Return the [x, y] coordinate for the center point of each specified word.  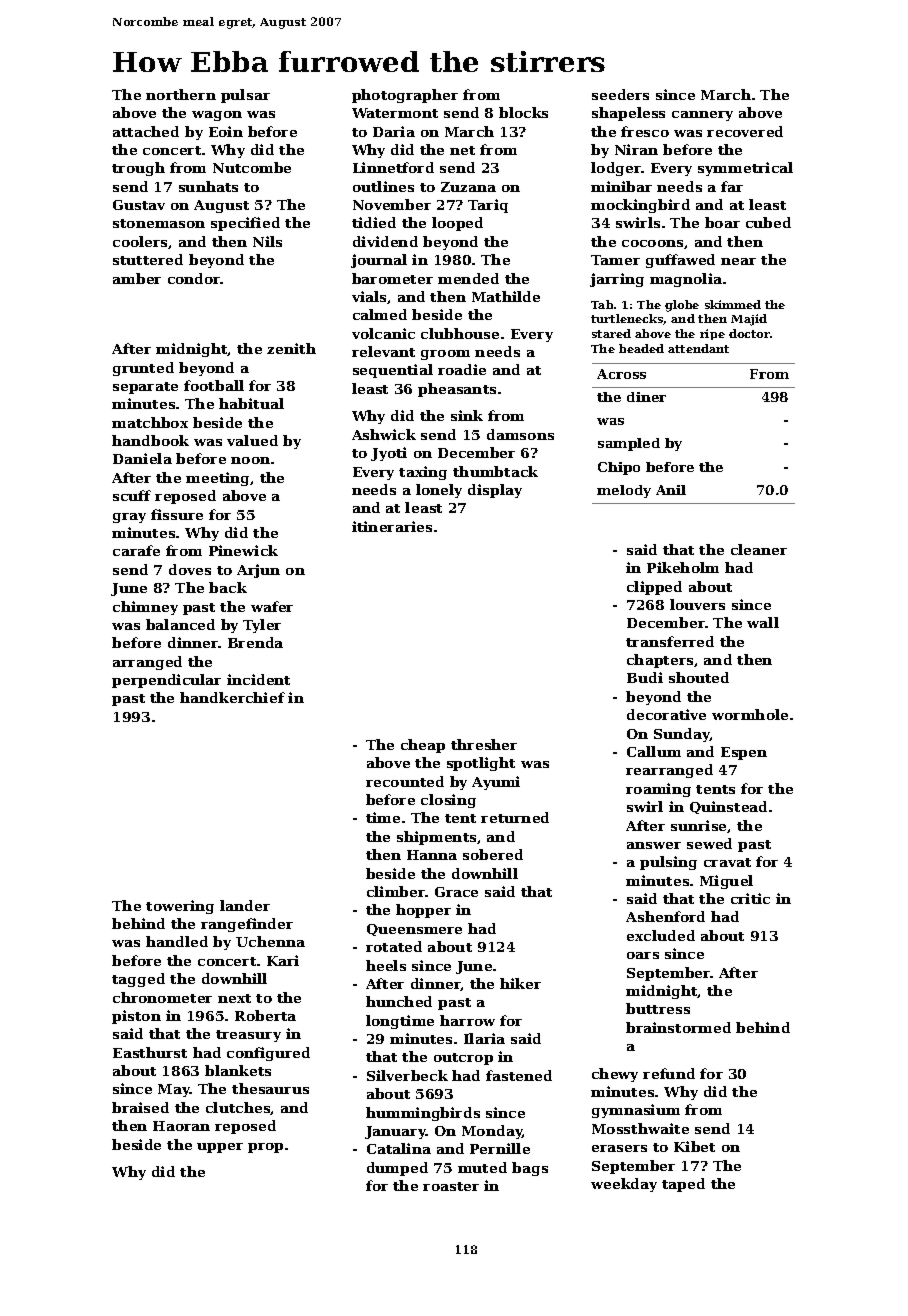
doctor [749, 333]
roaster [451, 1186]
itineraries [392, 526]
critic [750, 898]
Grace [456, 892]
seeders [620, 94]
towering [180, 907]
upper [220, 1148]
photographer [405, 96]
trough [138, 169]
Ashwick [384, 434]
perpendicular [166, 681]
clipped [654, 588]
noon [250, 460]
